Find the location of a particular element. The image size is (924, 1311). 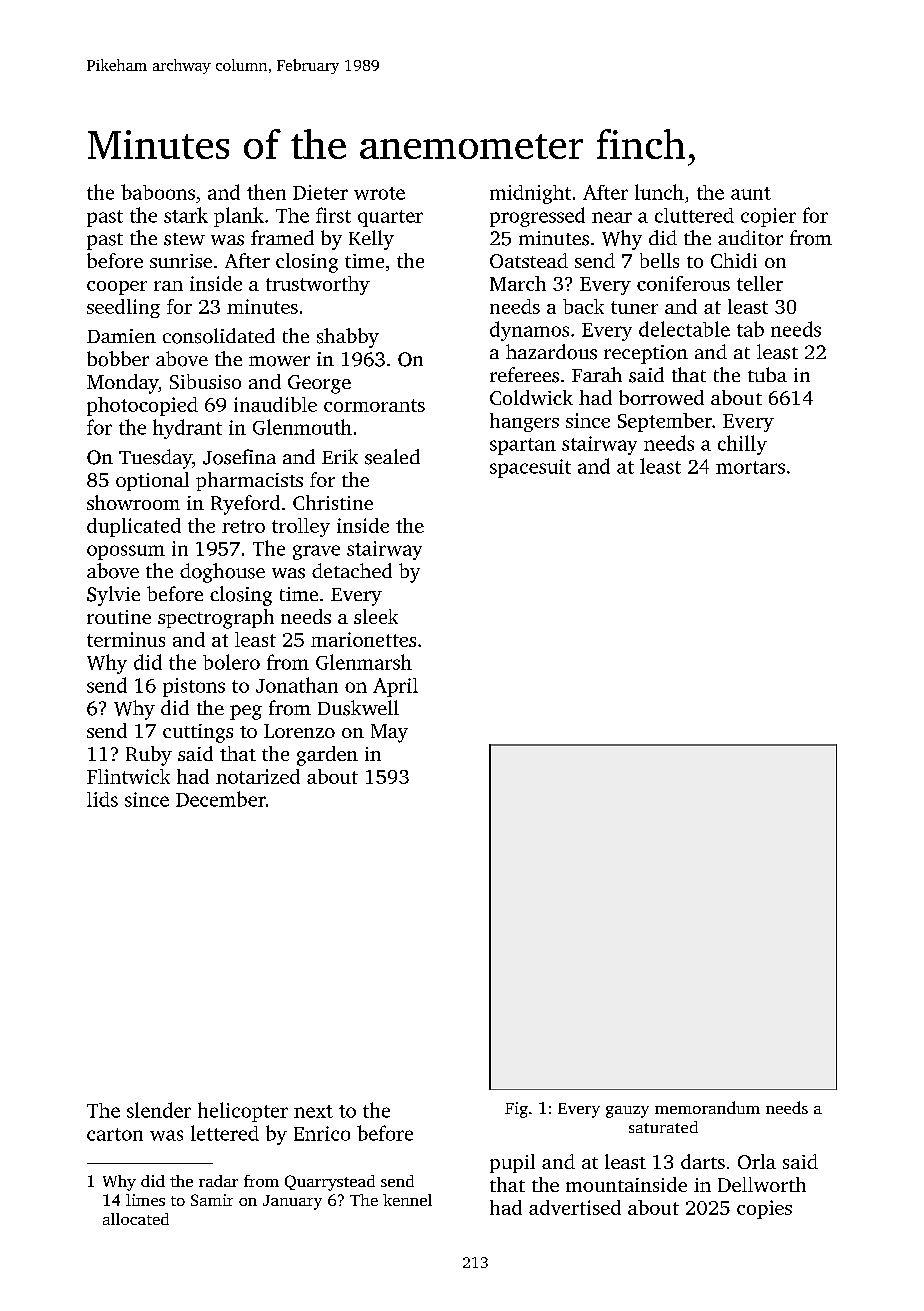

spectrograph is located at coordinates (216, 619).
